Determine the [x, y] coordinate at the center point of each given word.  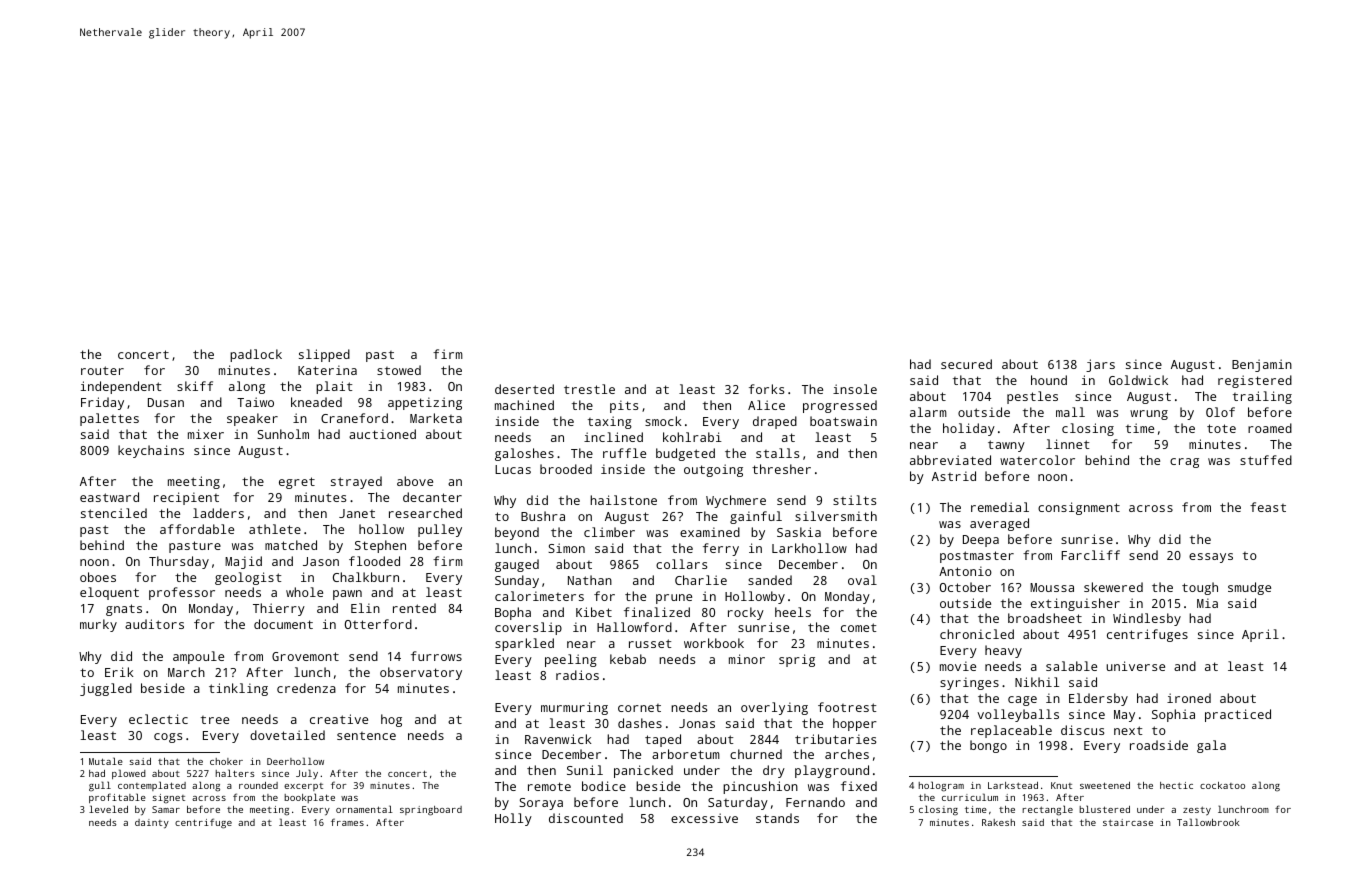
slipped [324, 355]
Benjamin [1262, 365]
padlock [256, 355]
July [307, 774]
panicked [643, 771]
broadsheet [1045, 618]
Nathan [590, 580]
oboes [98, 577]
